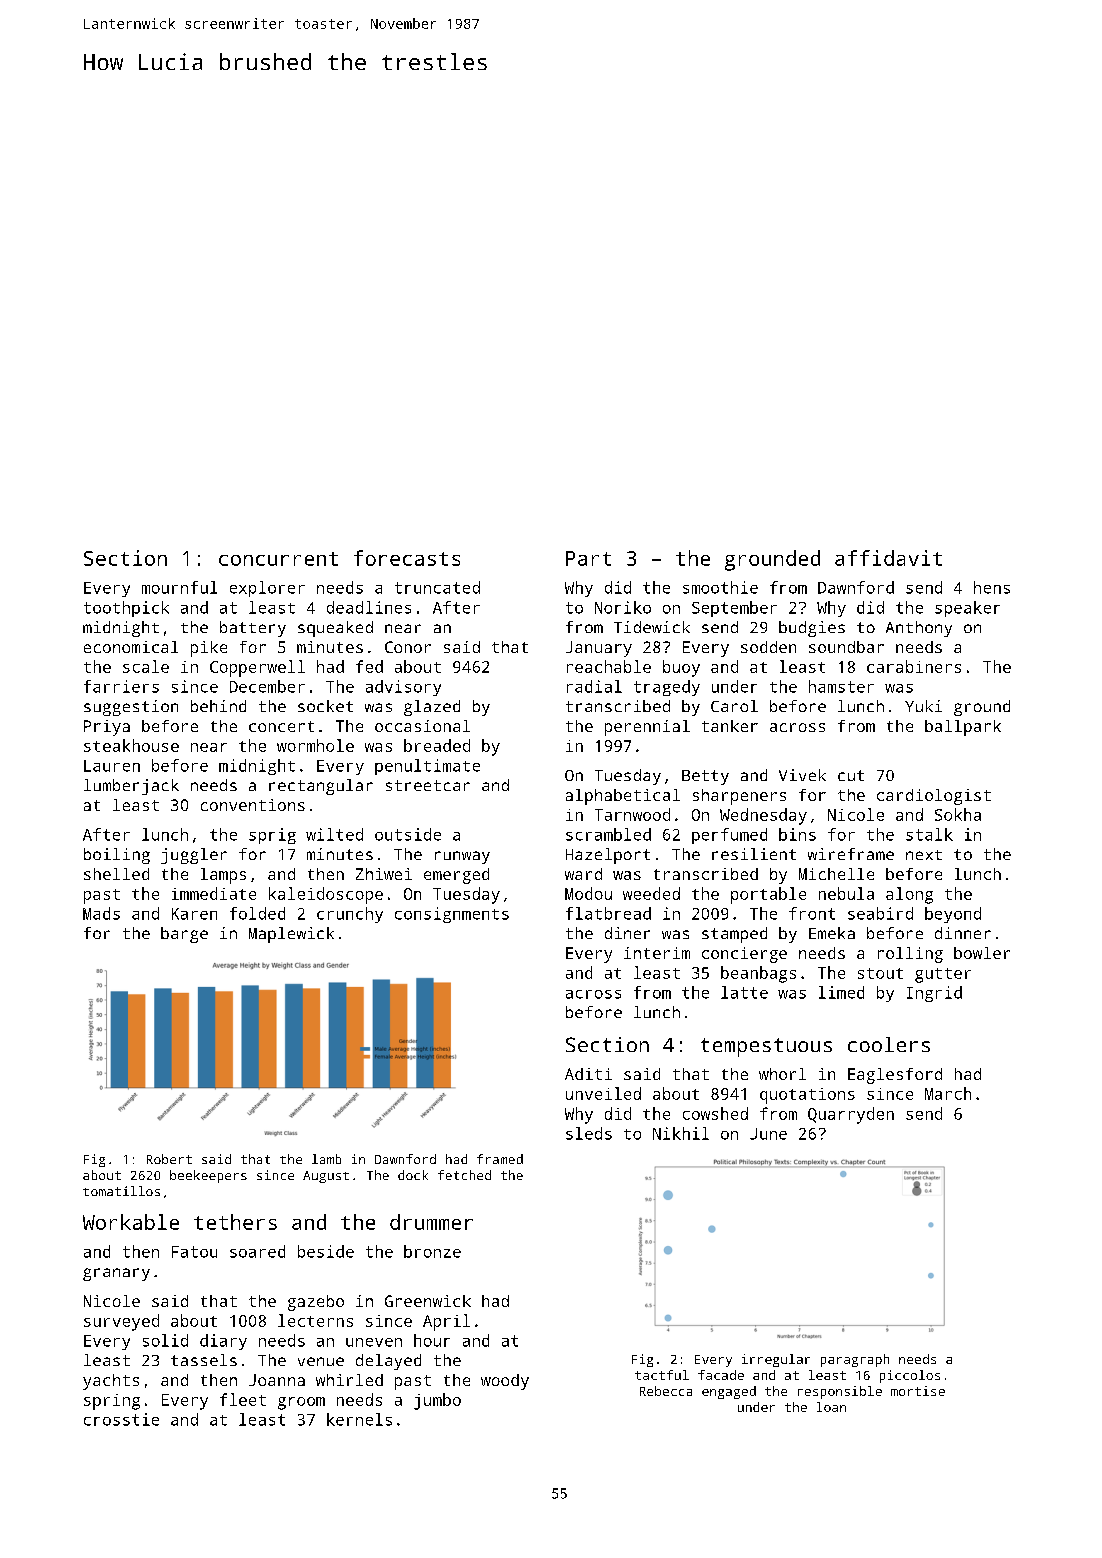 This image has width=1102, height=1558. Describe the element at coordinates (588, 1074) in the image. I see `Aditi` at that location.
